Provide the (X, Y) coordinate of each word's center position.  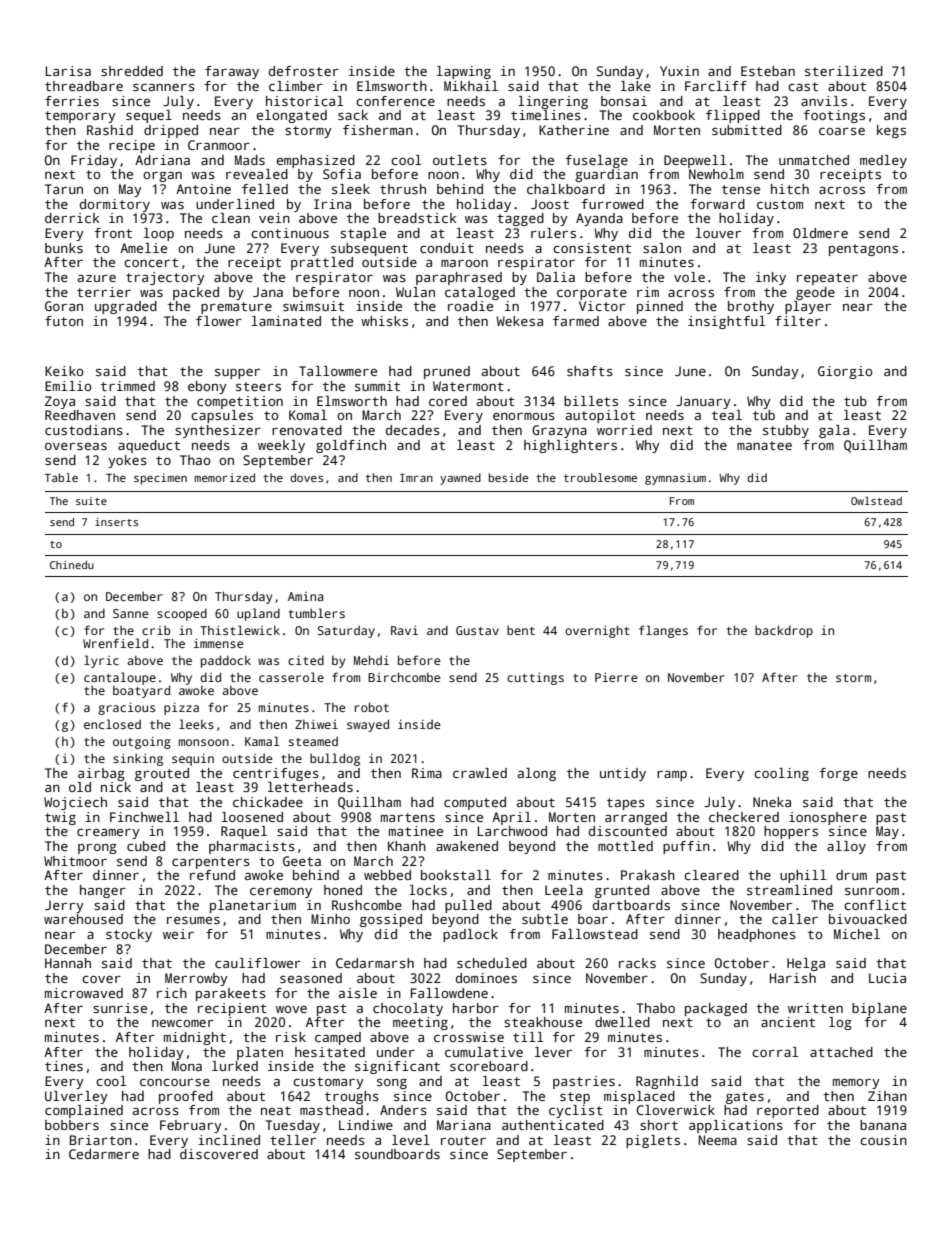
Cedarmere (104, 1154)
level (411, 1140)
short (659, 1125)
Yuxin (679, 71)
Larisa (68, 71)
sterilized (844, 71)
